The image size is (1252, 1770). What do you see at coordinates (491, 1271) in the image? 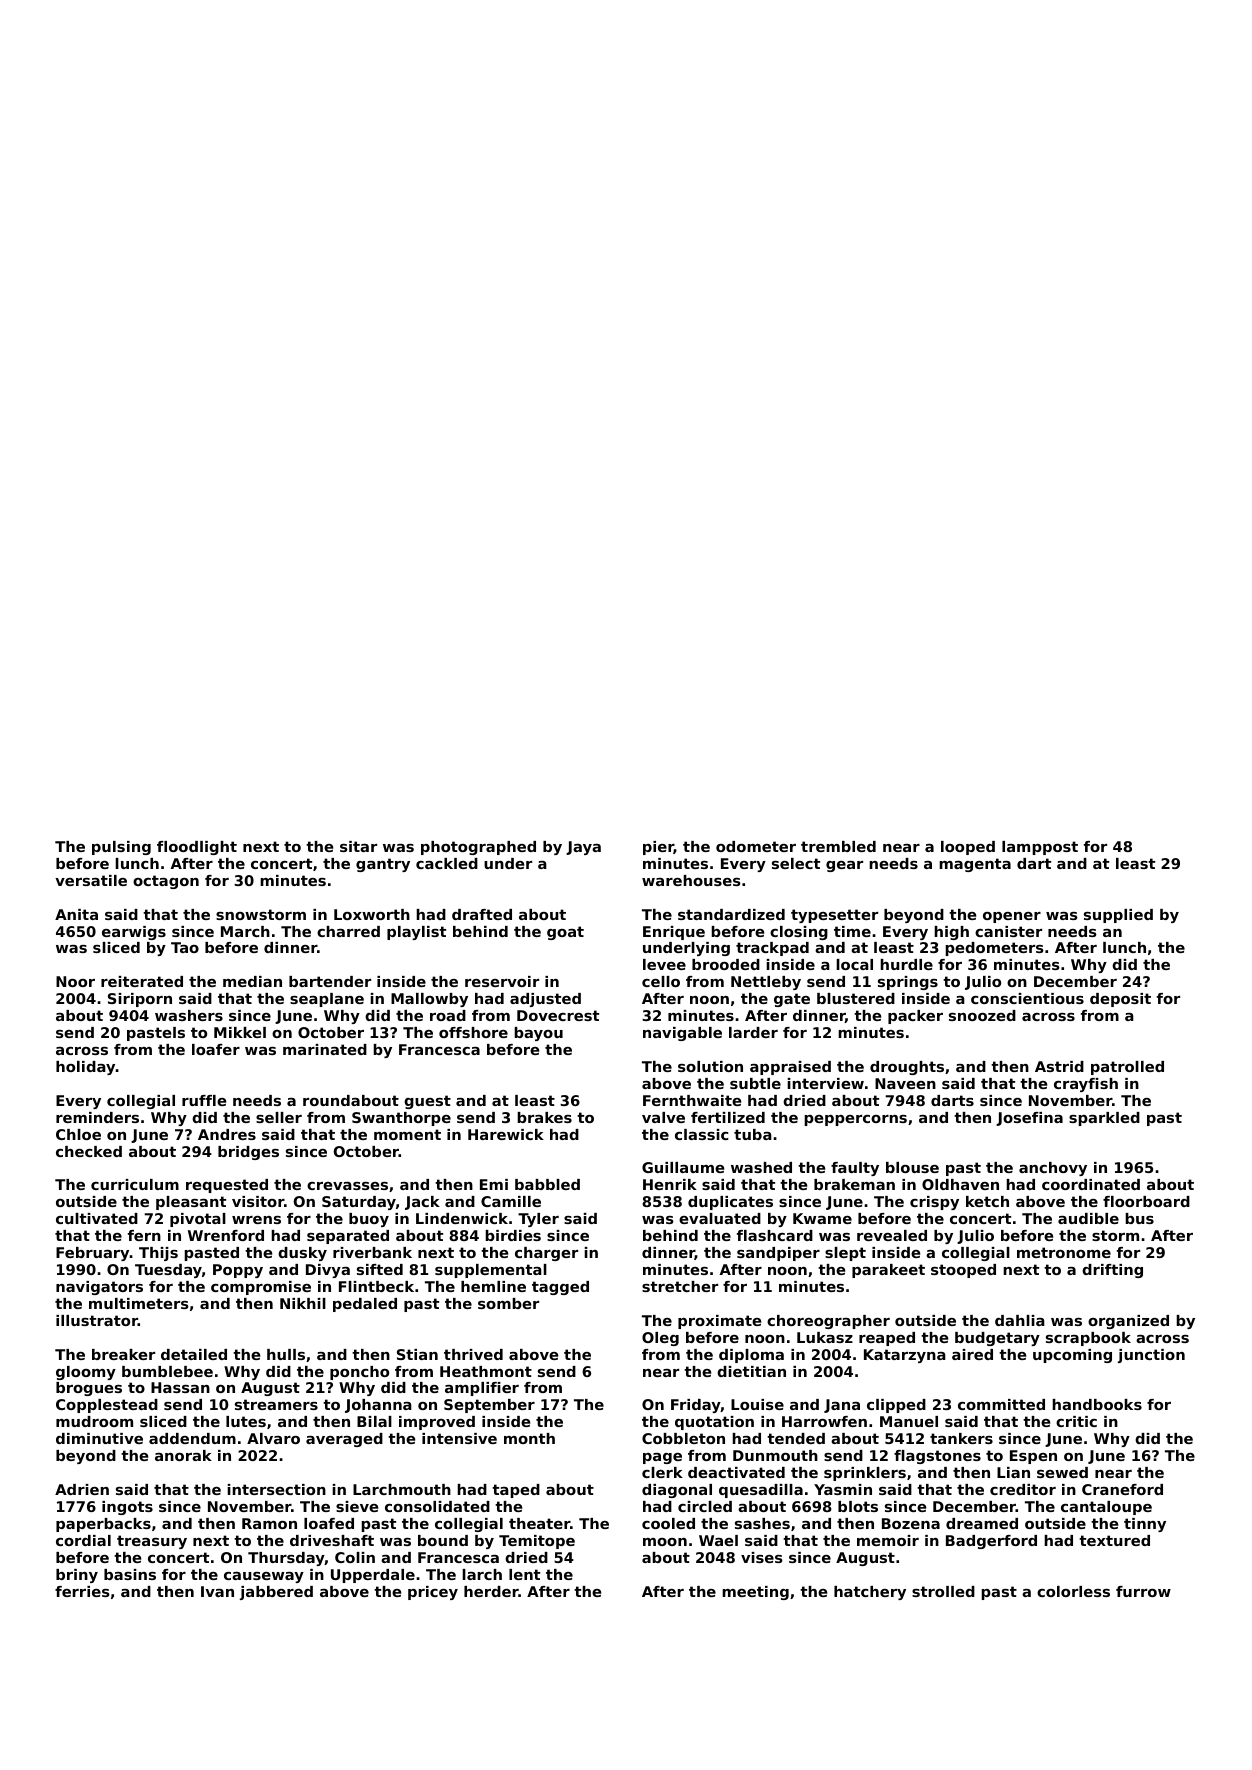
I see `supplemental` at bounding box center [491, 1271].
